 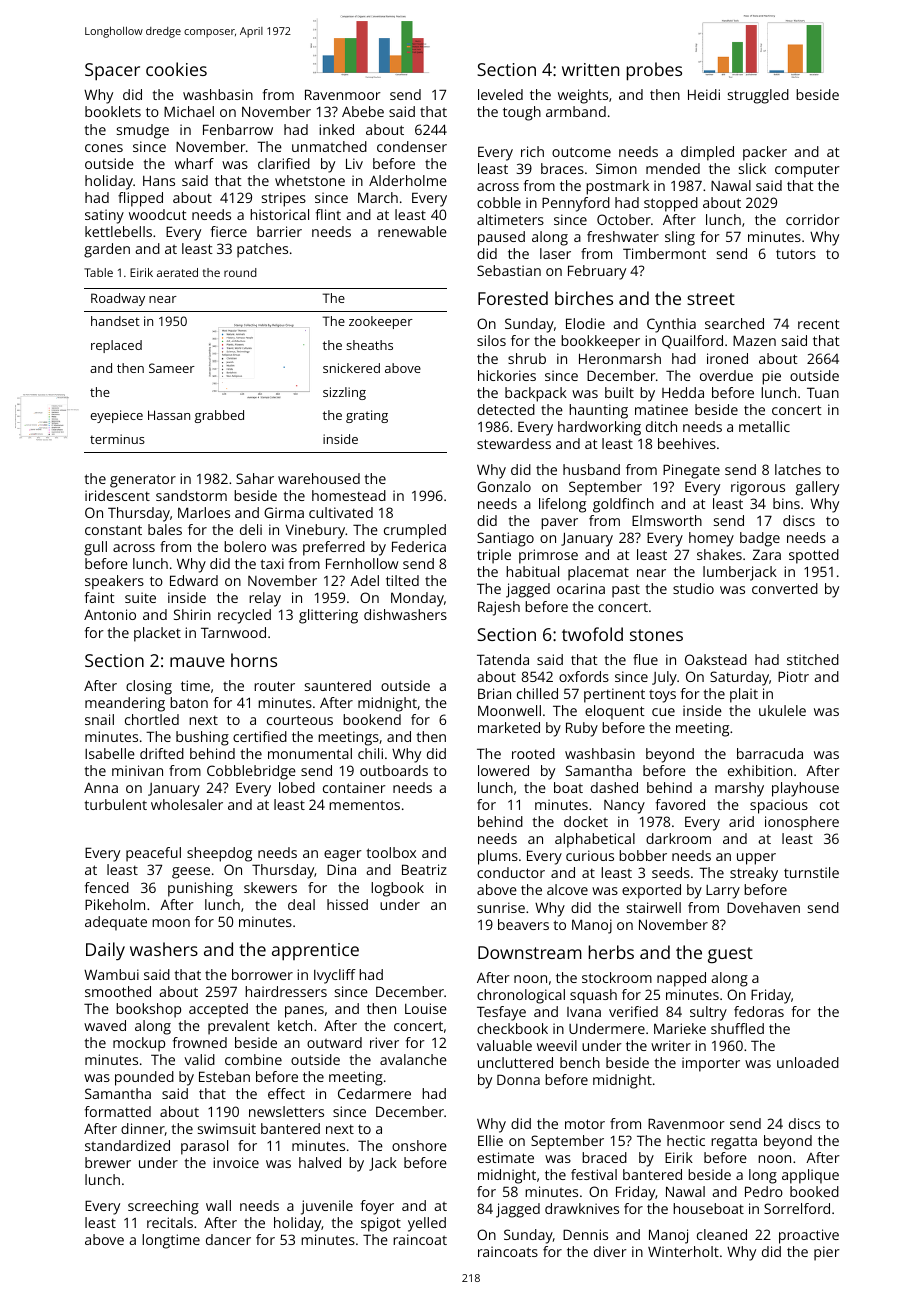 What do you see at coordinates (153, 854) in the page?
I see `peaceful` at bounding box center [153, 854].
